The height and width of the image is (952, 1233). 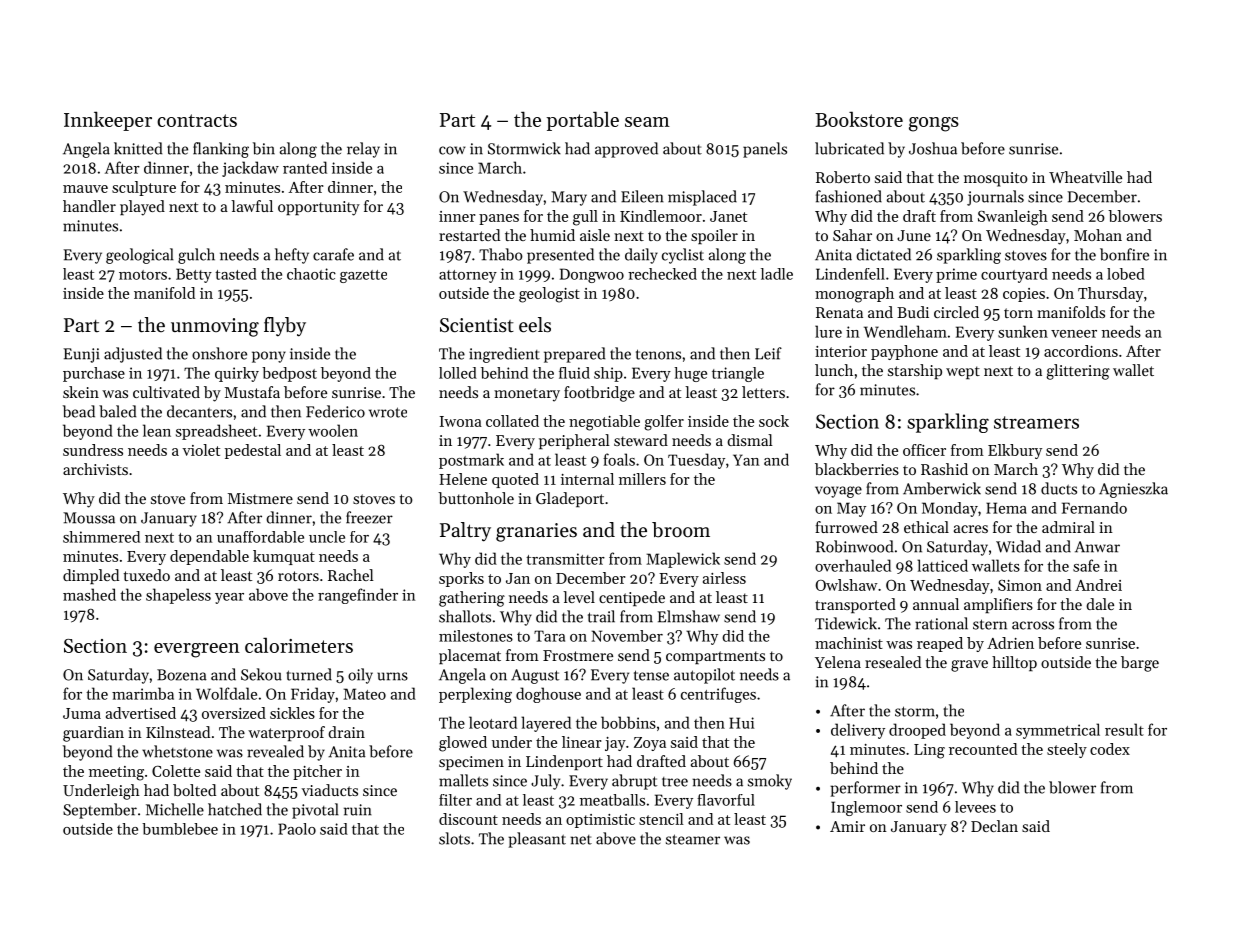 I want to click on foals, so click(x=619, y=459).
